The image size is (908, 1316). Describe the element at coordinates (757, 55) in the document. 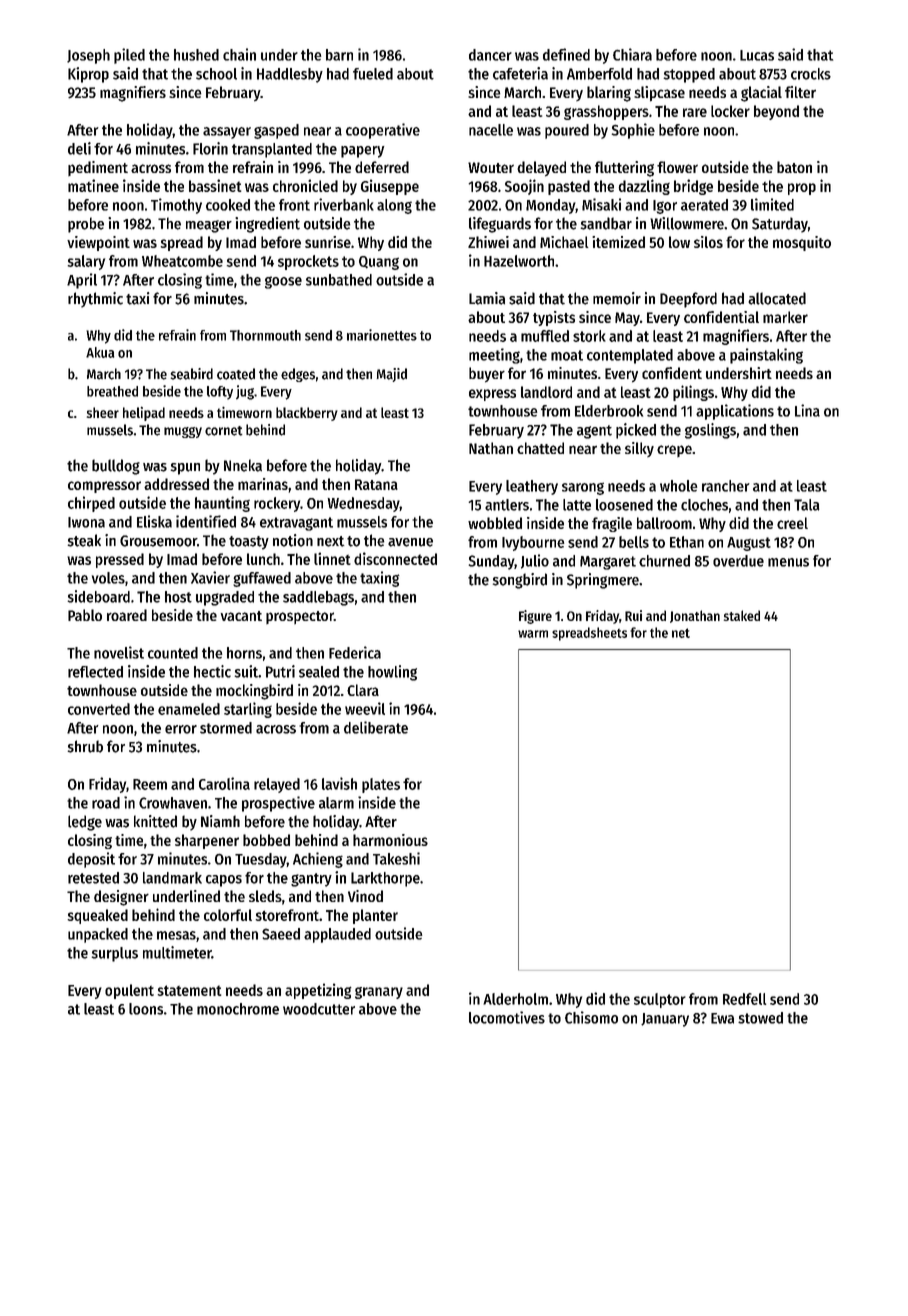

I see `Lucas` at that location.
